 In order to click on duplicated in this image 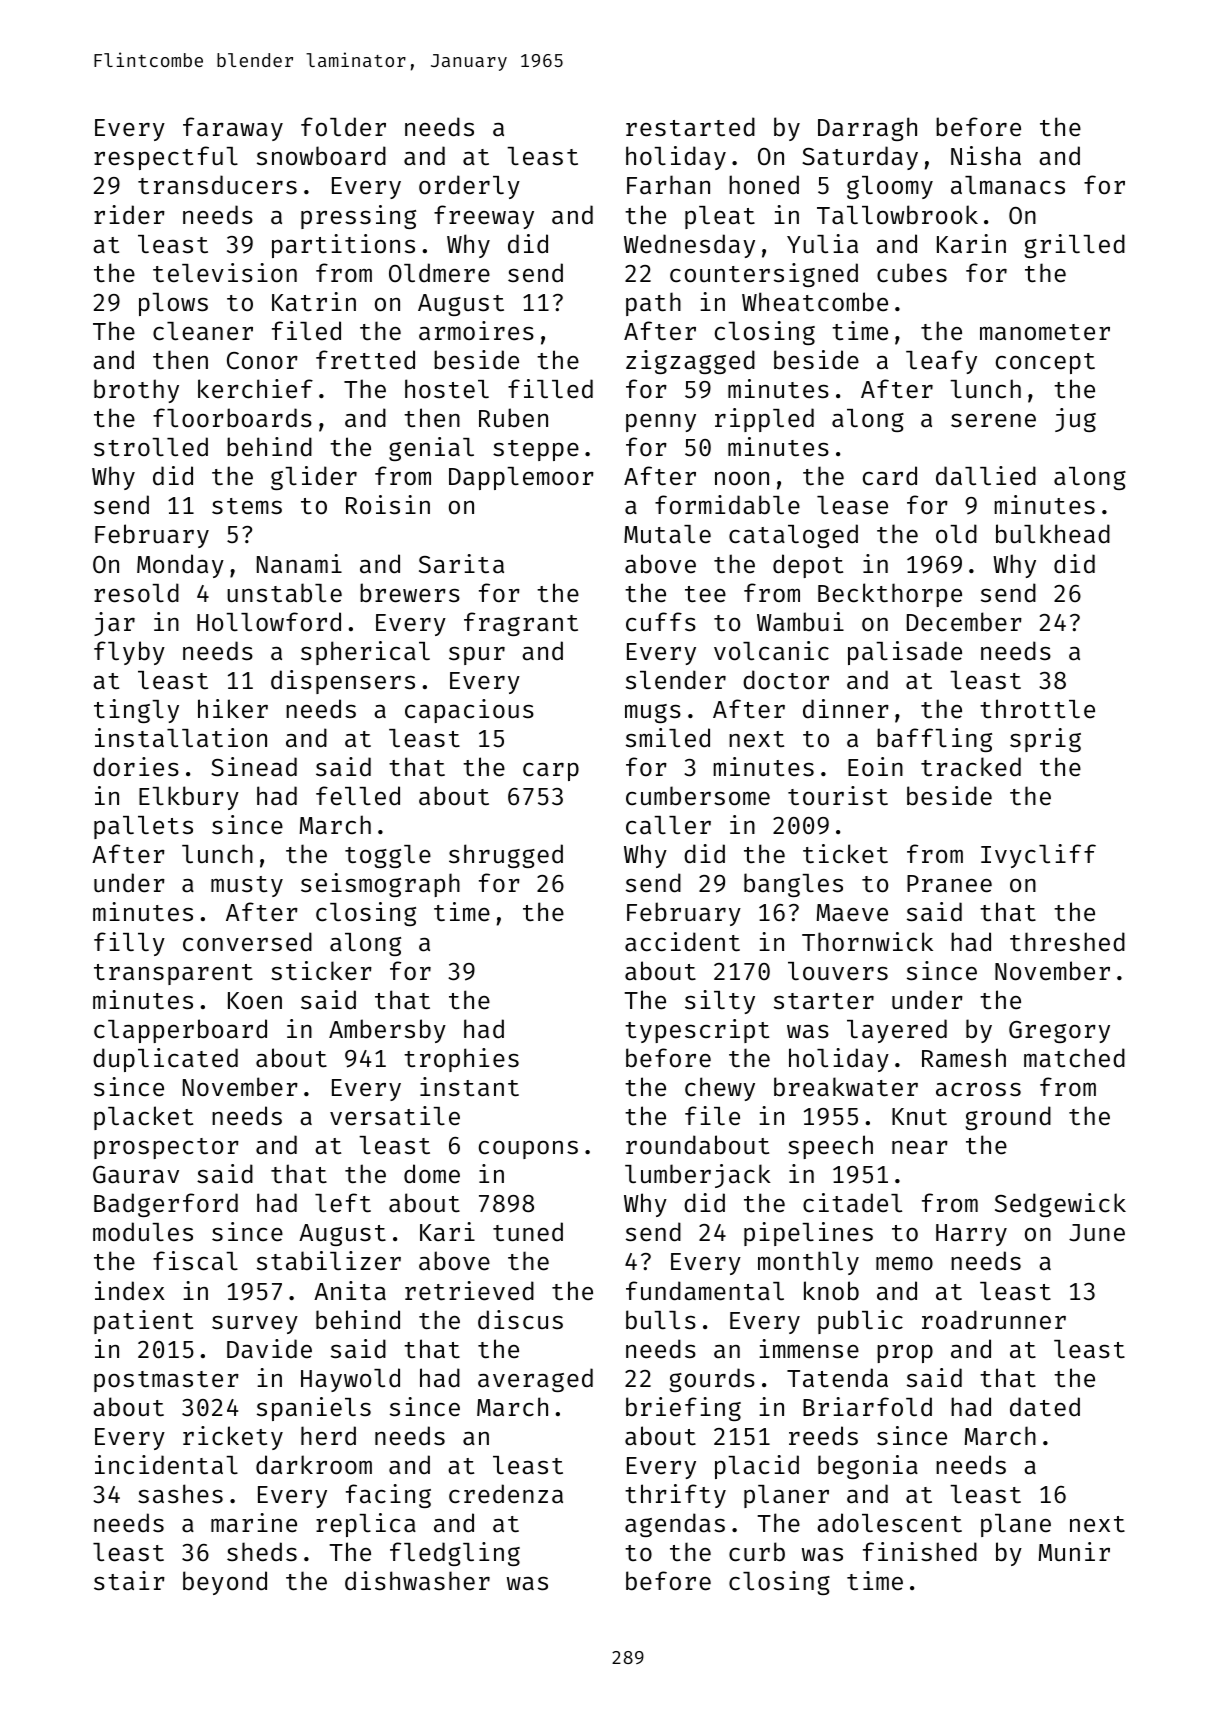, I will do `click(165, 1060)`.
